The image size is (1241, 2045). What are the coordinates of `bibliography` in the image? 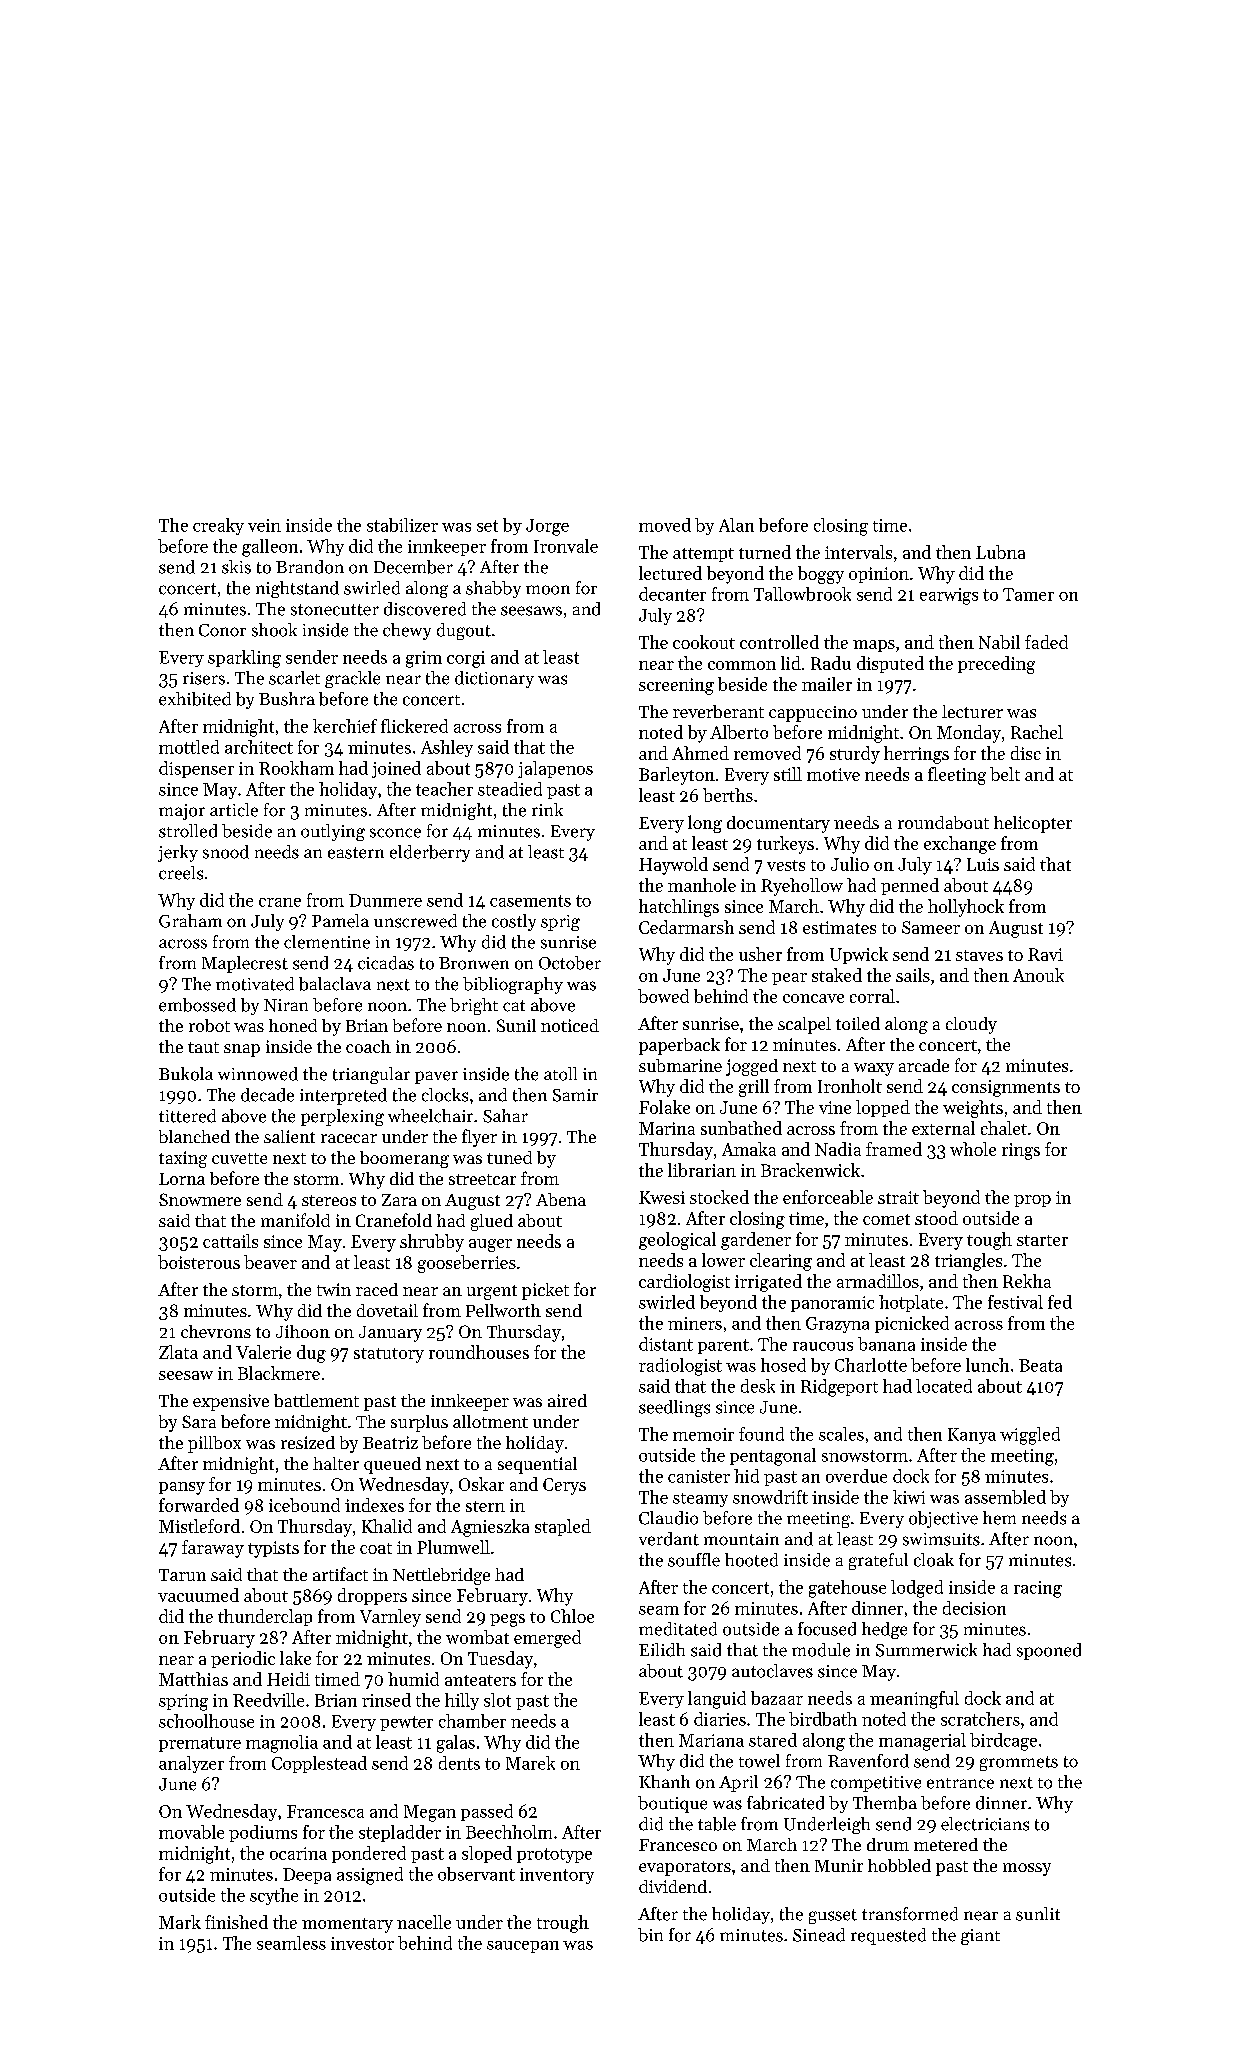 It's located at (513, 985).
